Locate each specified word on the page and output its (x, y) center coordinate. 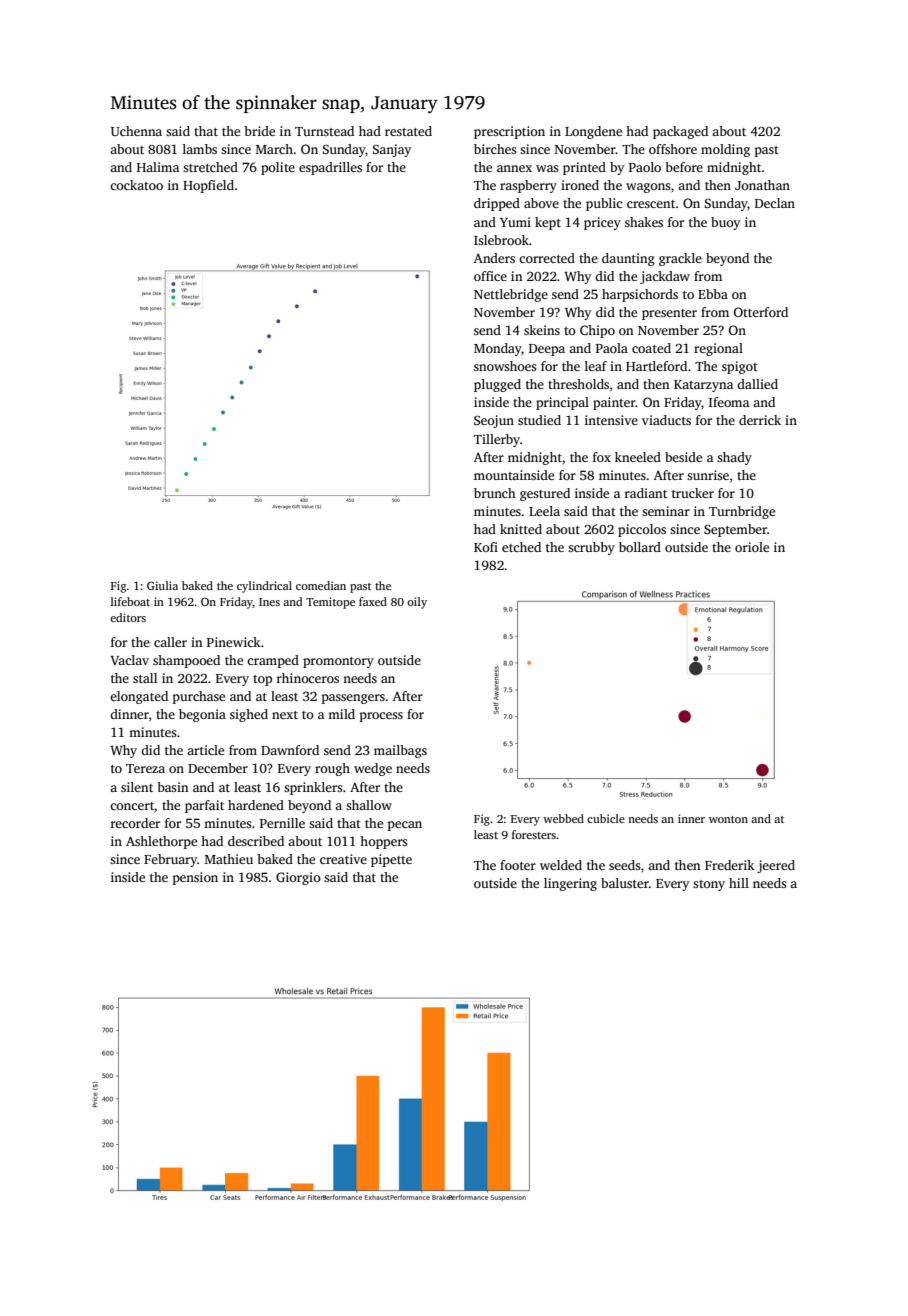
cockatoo (136, 185)
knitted (521, 529)
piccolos (642, 530)
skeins (542, 330)
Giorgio (298, 878)
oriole (752, 547)
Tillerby (497, 440)
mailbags (400, 751)
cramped (273, 661)
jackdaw (665, 277)
